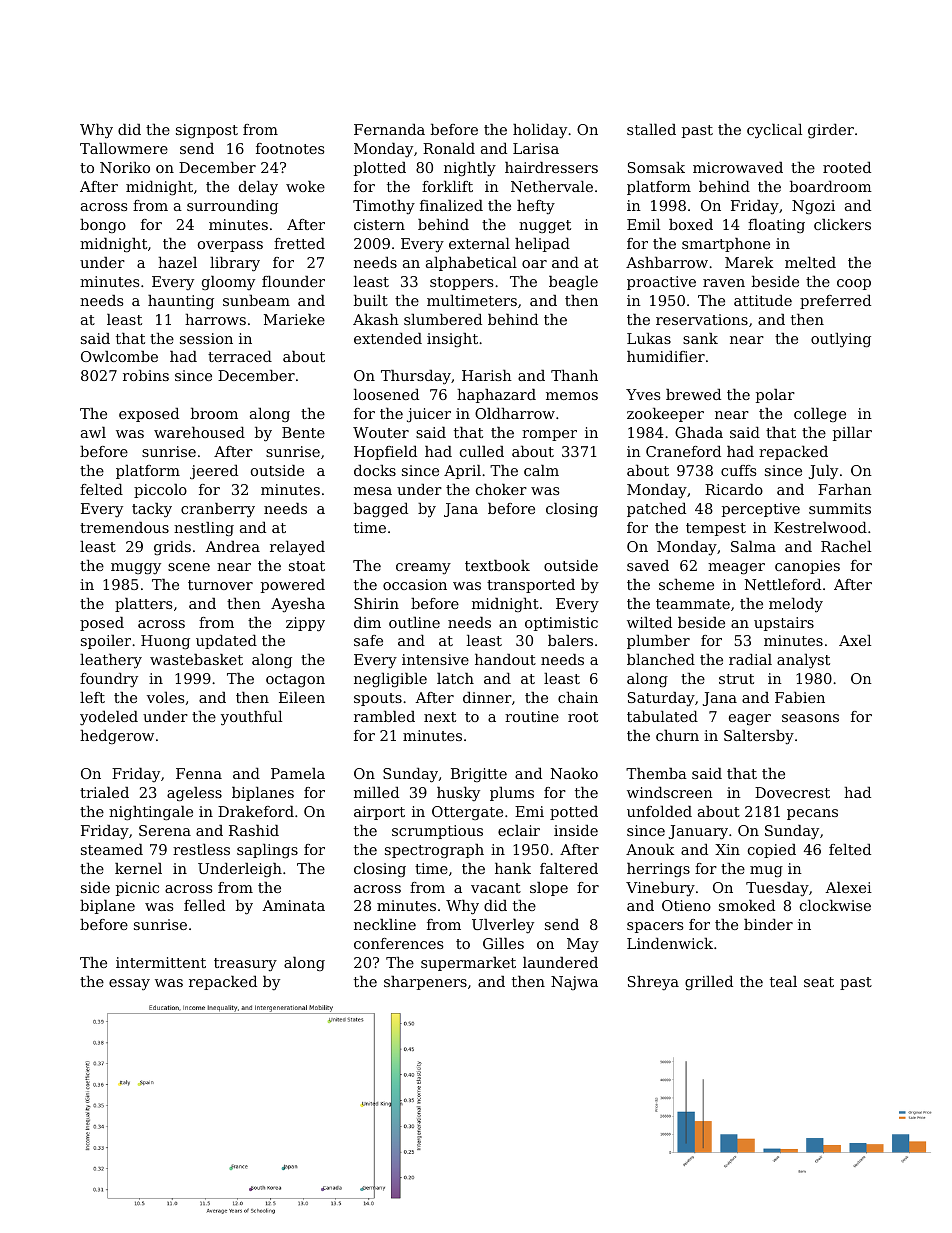  I want to click on canopies, so click(807, 567).
